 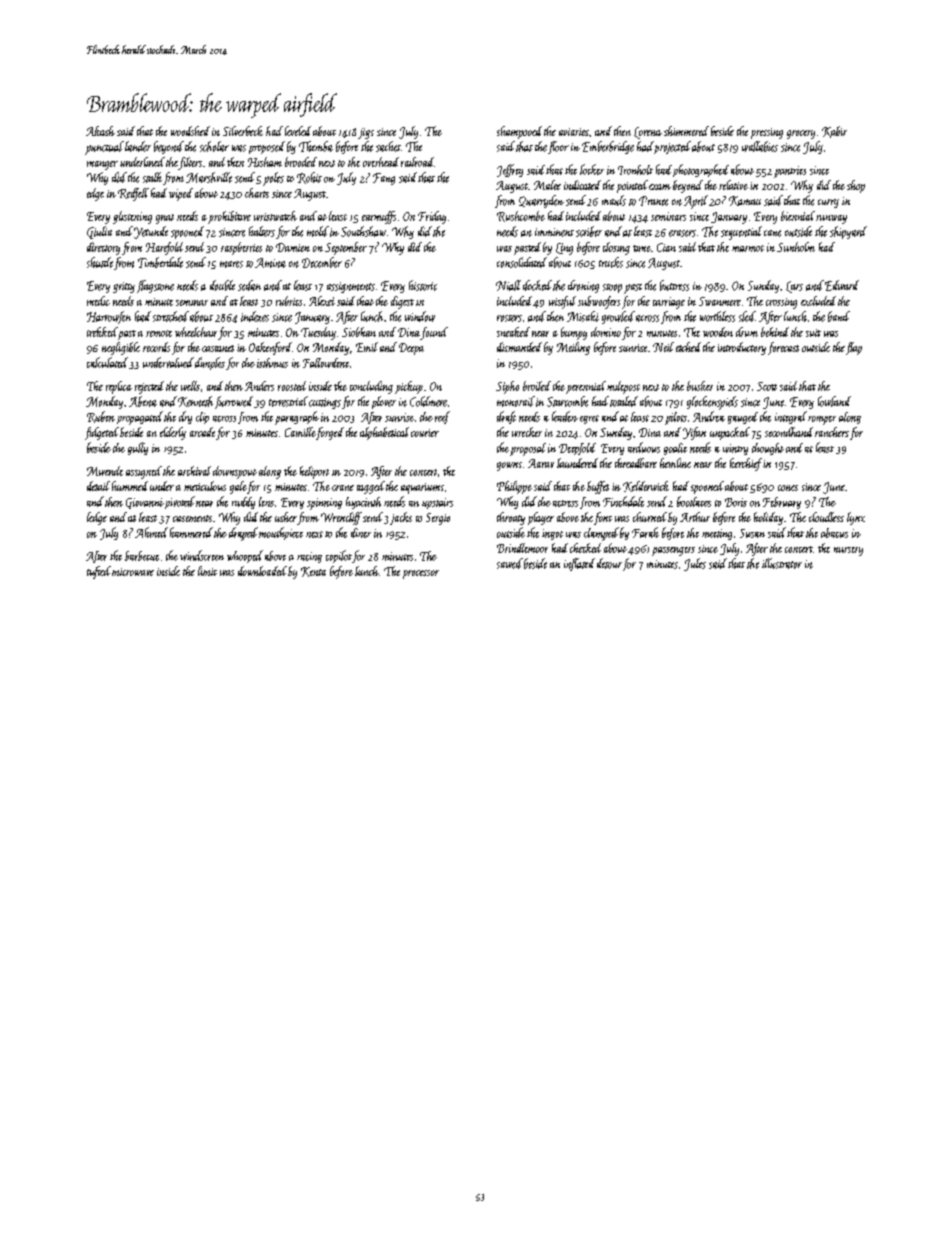 I want to click on Oakenford, so click(x=270, y=348).
